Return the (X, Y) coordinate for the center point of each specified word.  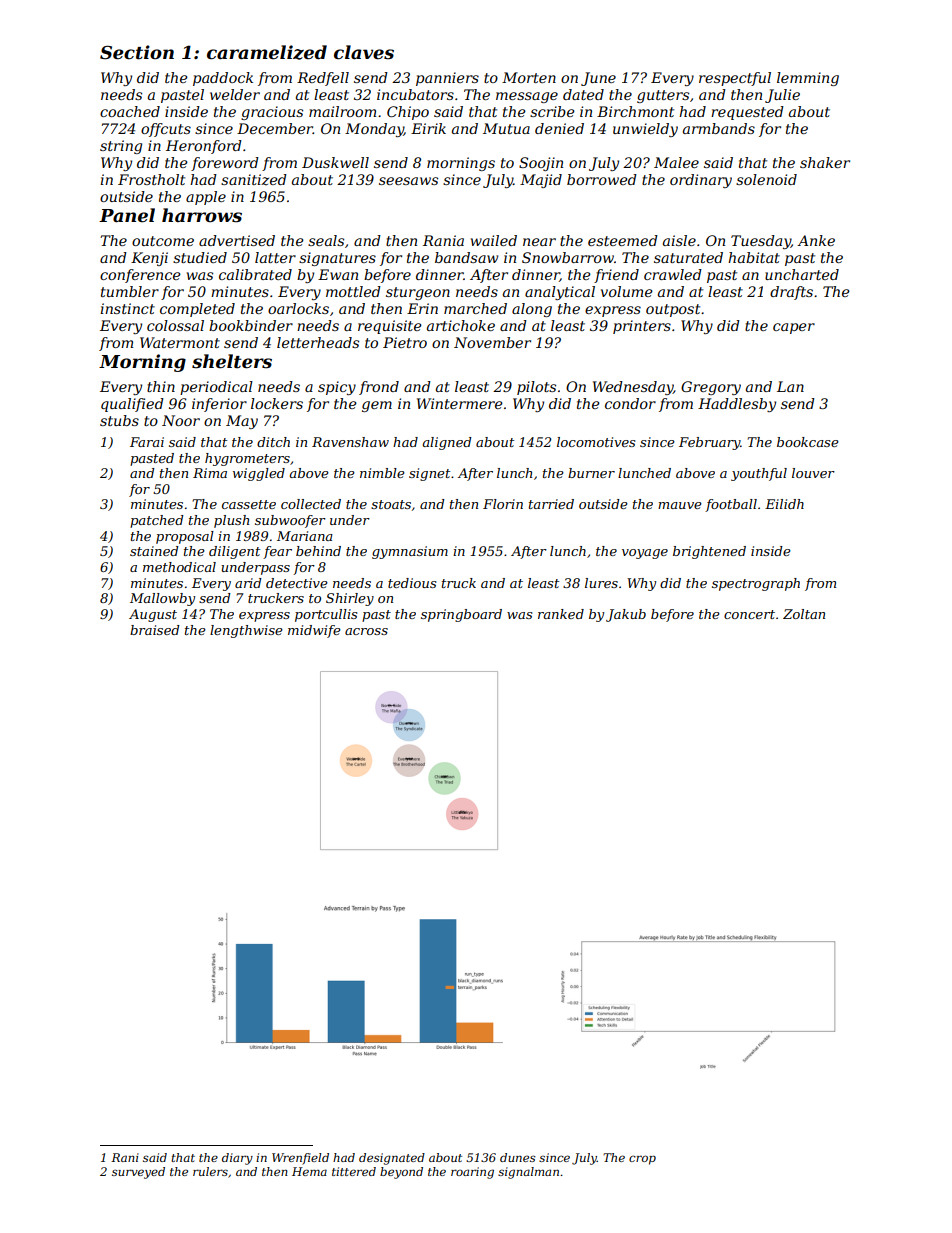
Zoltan (804, 614)
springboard (461, 615)
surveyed (138, 1173)
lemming (808, 79)
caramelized (267, 52)
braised (154, 630)
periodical (216, 388)
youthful (759, 474)
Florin (503, 504)
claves (364, 52)
